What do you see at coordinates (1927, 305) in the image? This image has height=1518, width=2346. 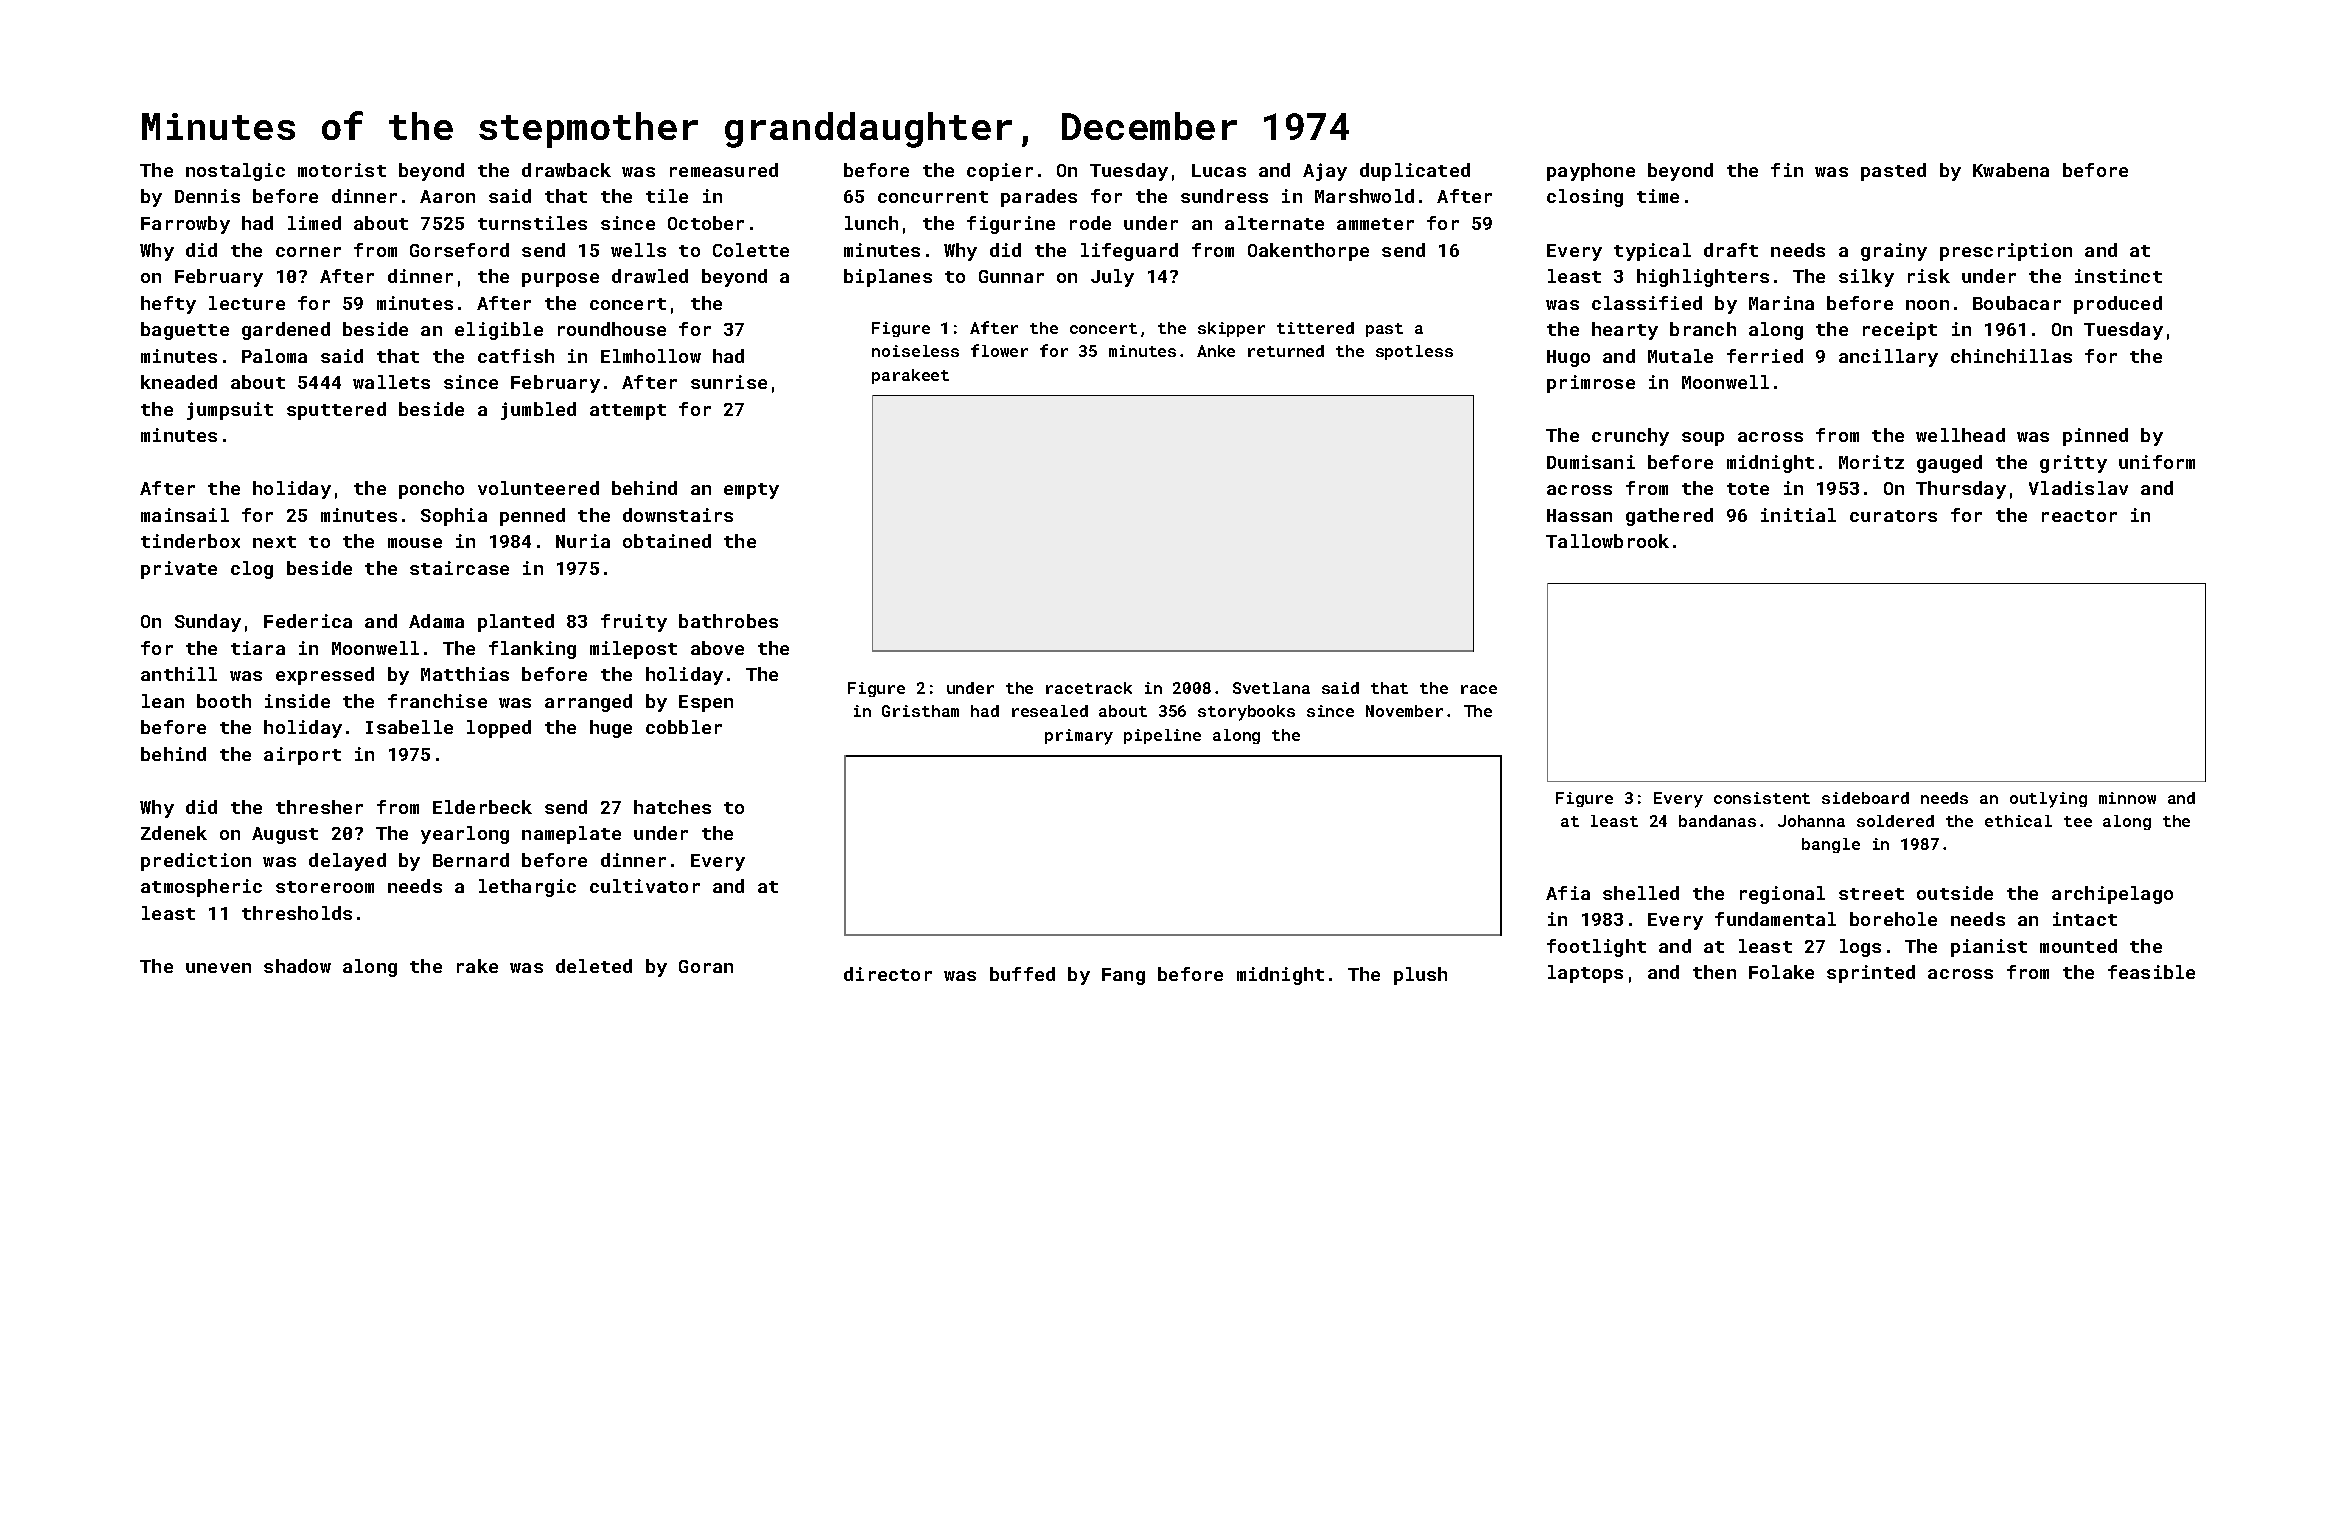 I see `noon` at bounding box center [1927, 305].
